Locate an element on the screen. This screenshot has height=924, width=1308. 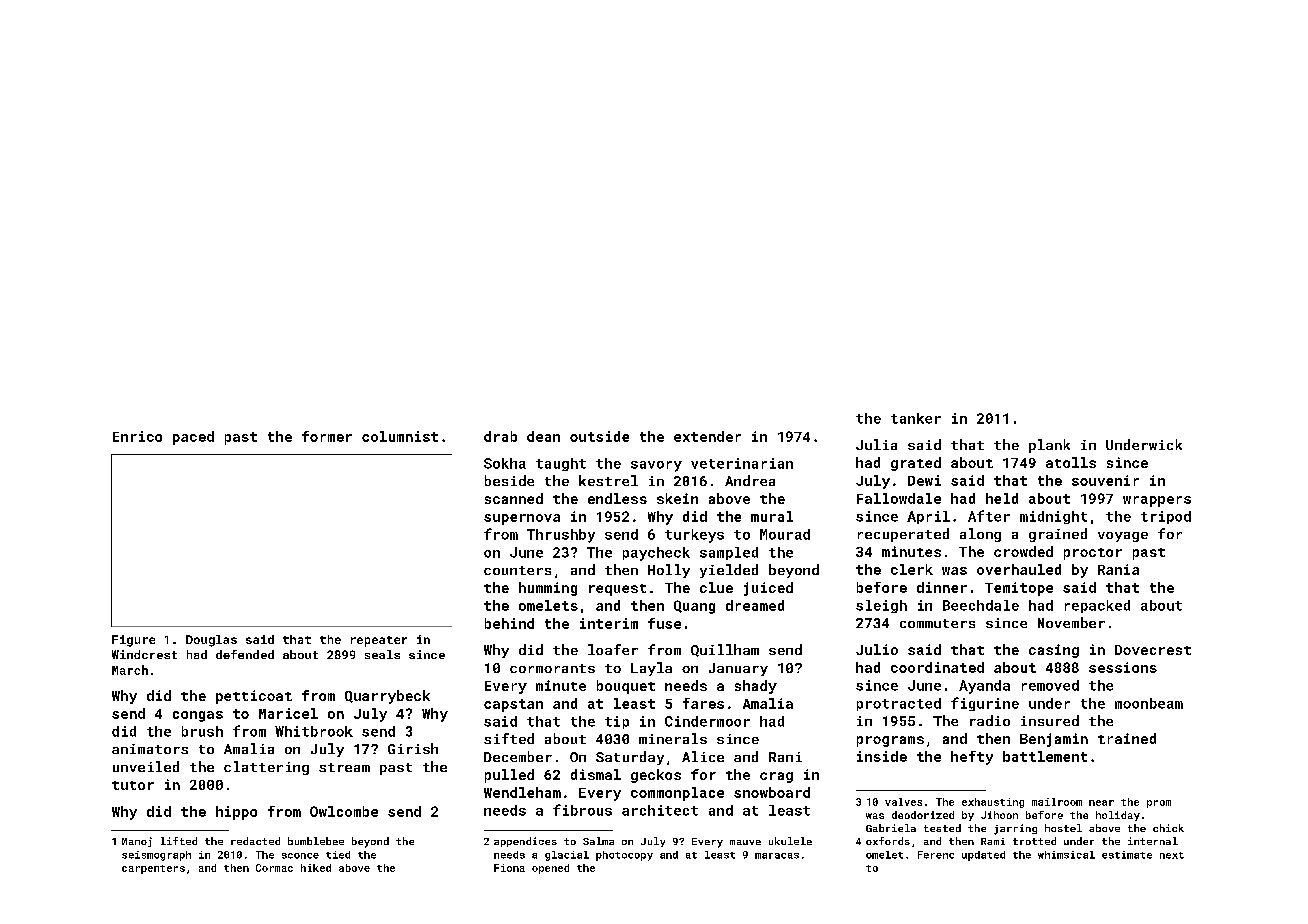
Sokha is located at coordinates (505, 463).
